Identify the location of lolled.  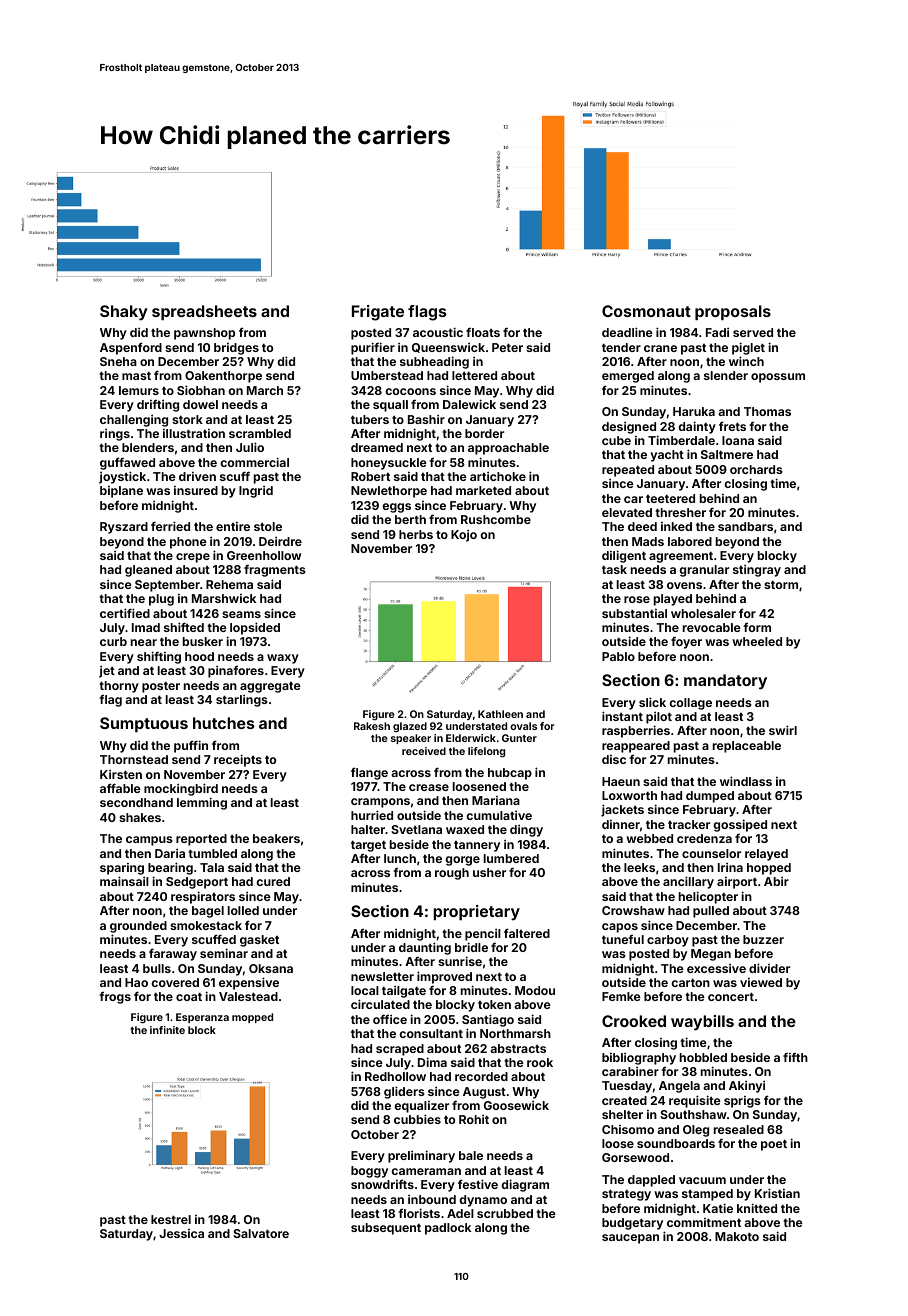
(243, 910).
